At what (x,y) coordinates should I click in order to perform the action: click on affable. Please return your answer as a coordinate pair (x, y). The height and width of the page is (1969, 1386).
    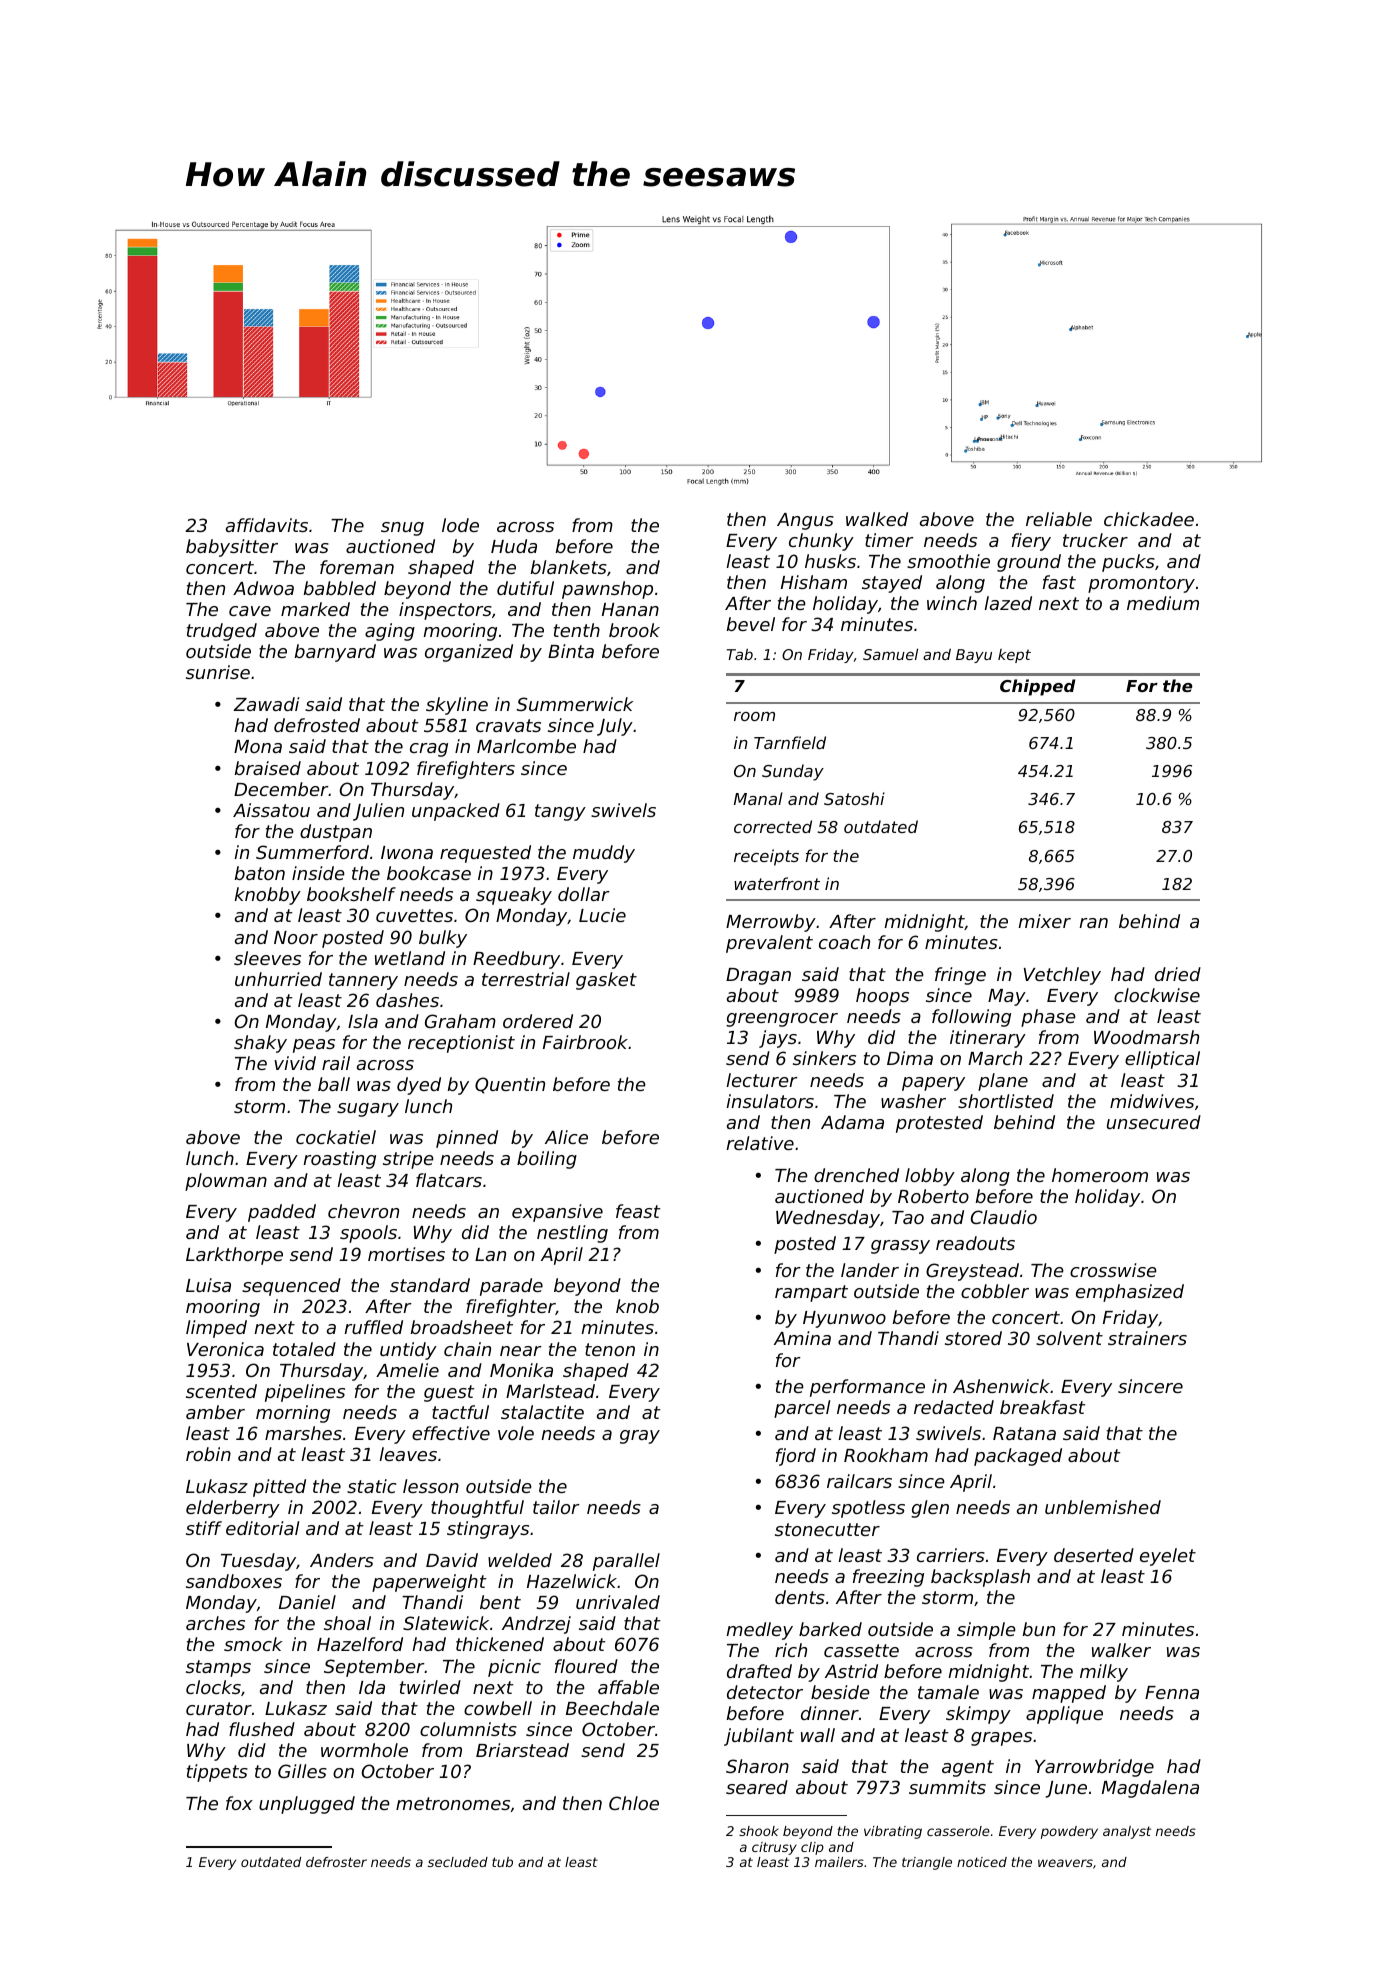
    Looking at the image, I should click on (628, 1687).
